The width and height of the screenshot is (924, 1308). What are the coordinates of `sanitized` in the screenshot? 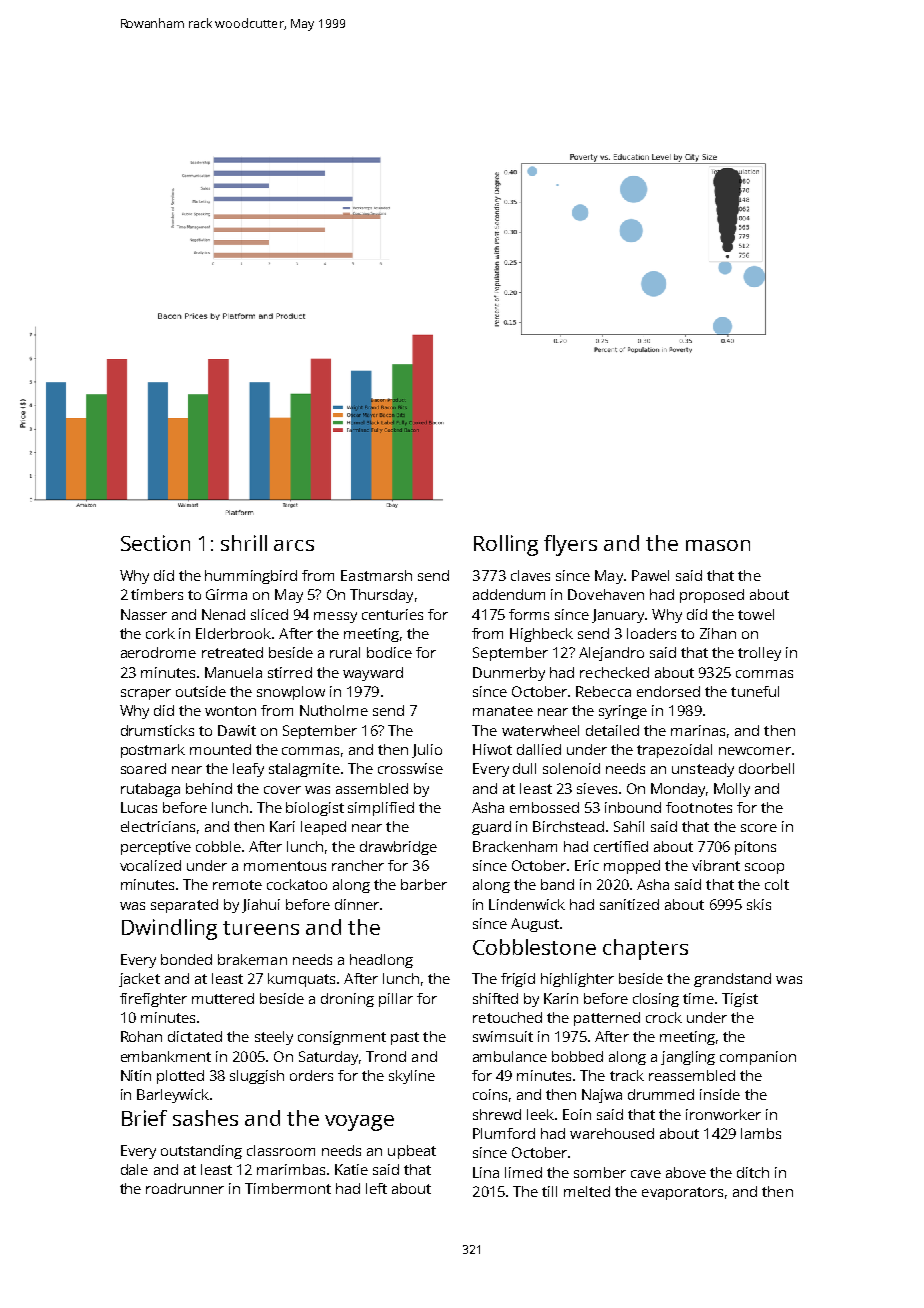 It's located at (629, 904).
